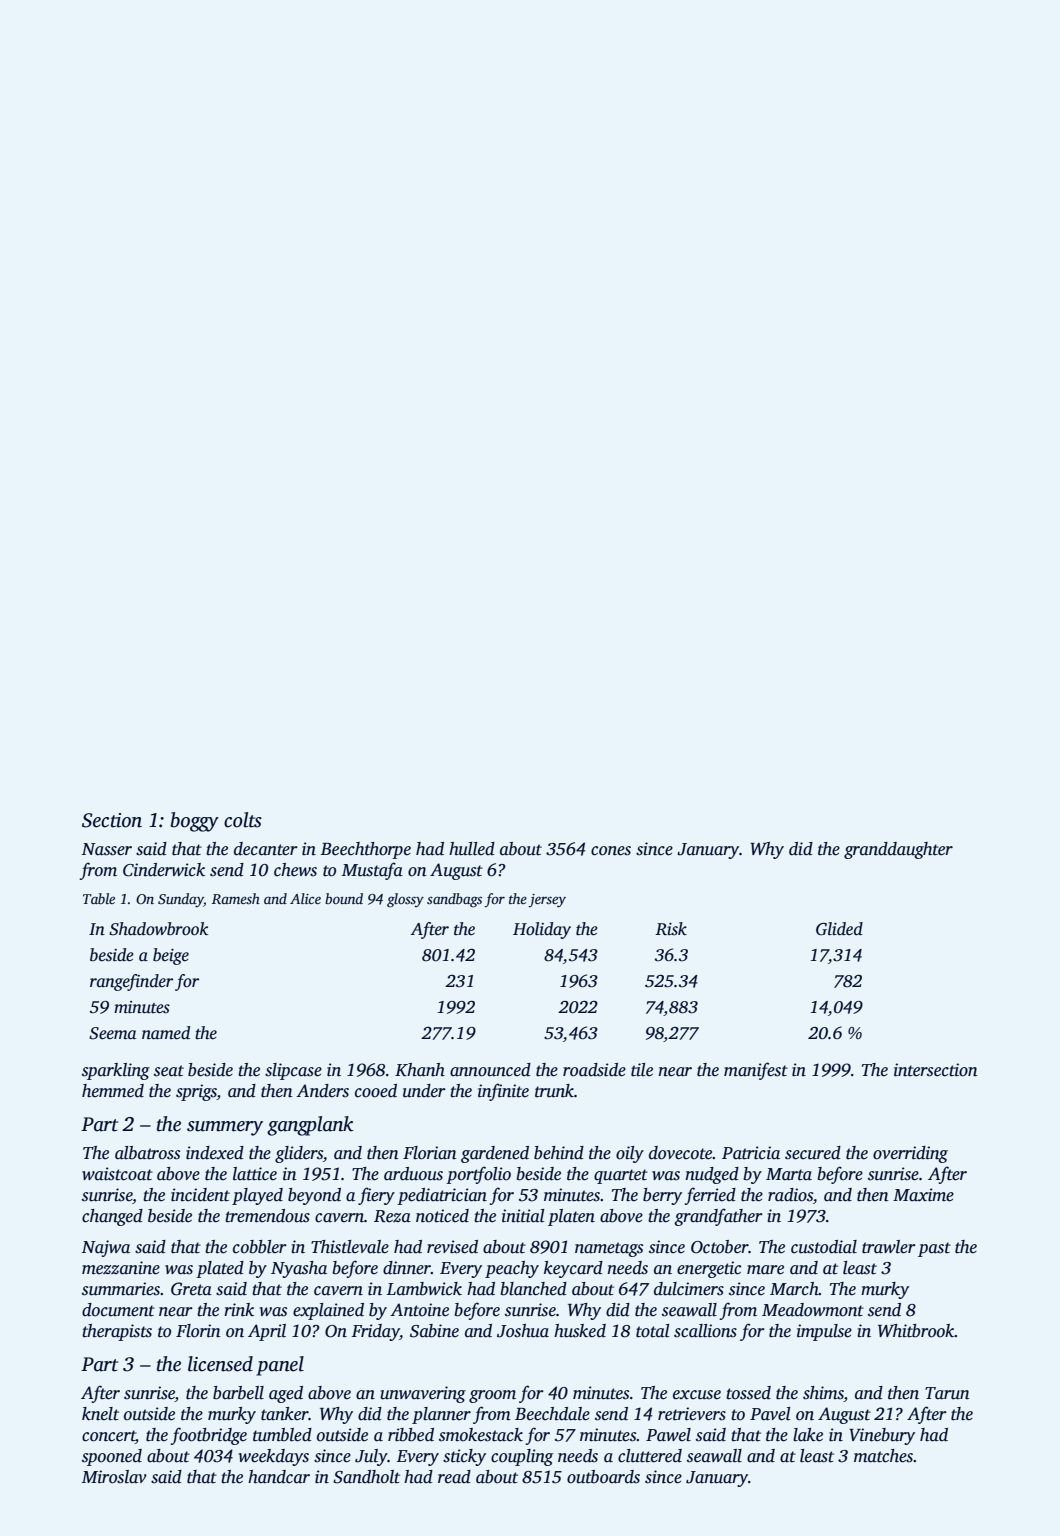  Describe the element at coordinates (114, 1477) in the screenshot. I see `Miroslav` at that location.
